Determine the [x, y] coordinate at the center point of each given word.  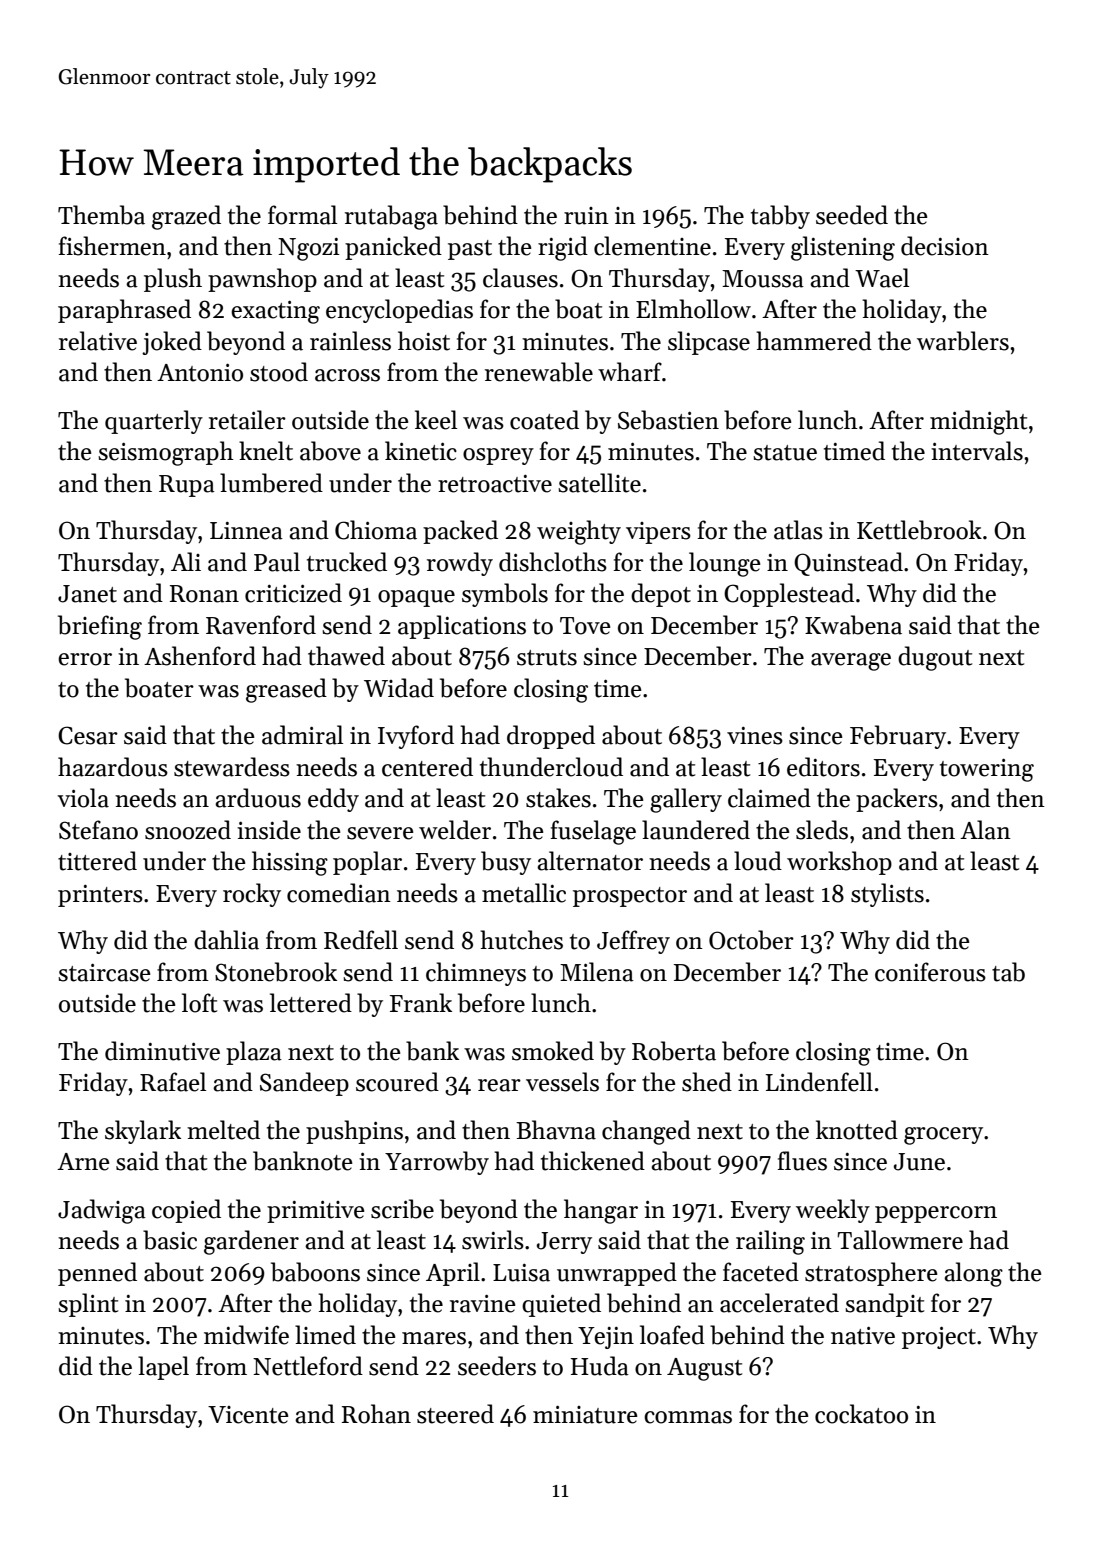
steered [455, 1414]
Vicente [248, 1415]
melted [223, 1130]
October [751, 940]
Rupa [187, 486]
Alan [985, 830]
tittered [97, 861]
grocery [943, 1136]
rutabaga [391, 217]
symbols [505, 595]
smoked [553, 1051]
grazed [186, 217]
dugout [935, 658]
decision [945, 246]
